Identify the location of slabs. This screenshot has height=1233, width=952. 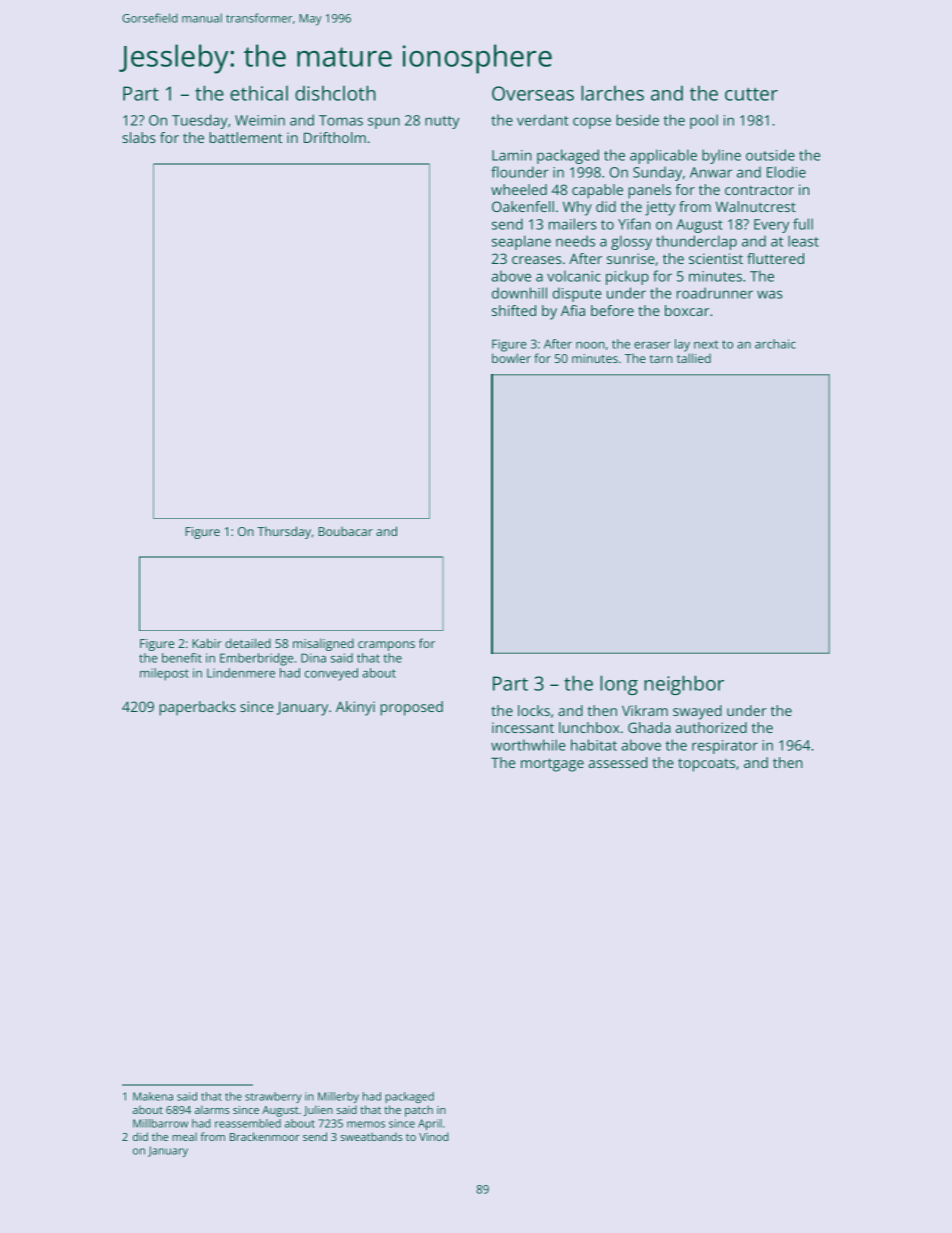
(139, 137).
